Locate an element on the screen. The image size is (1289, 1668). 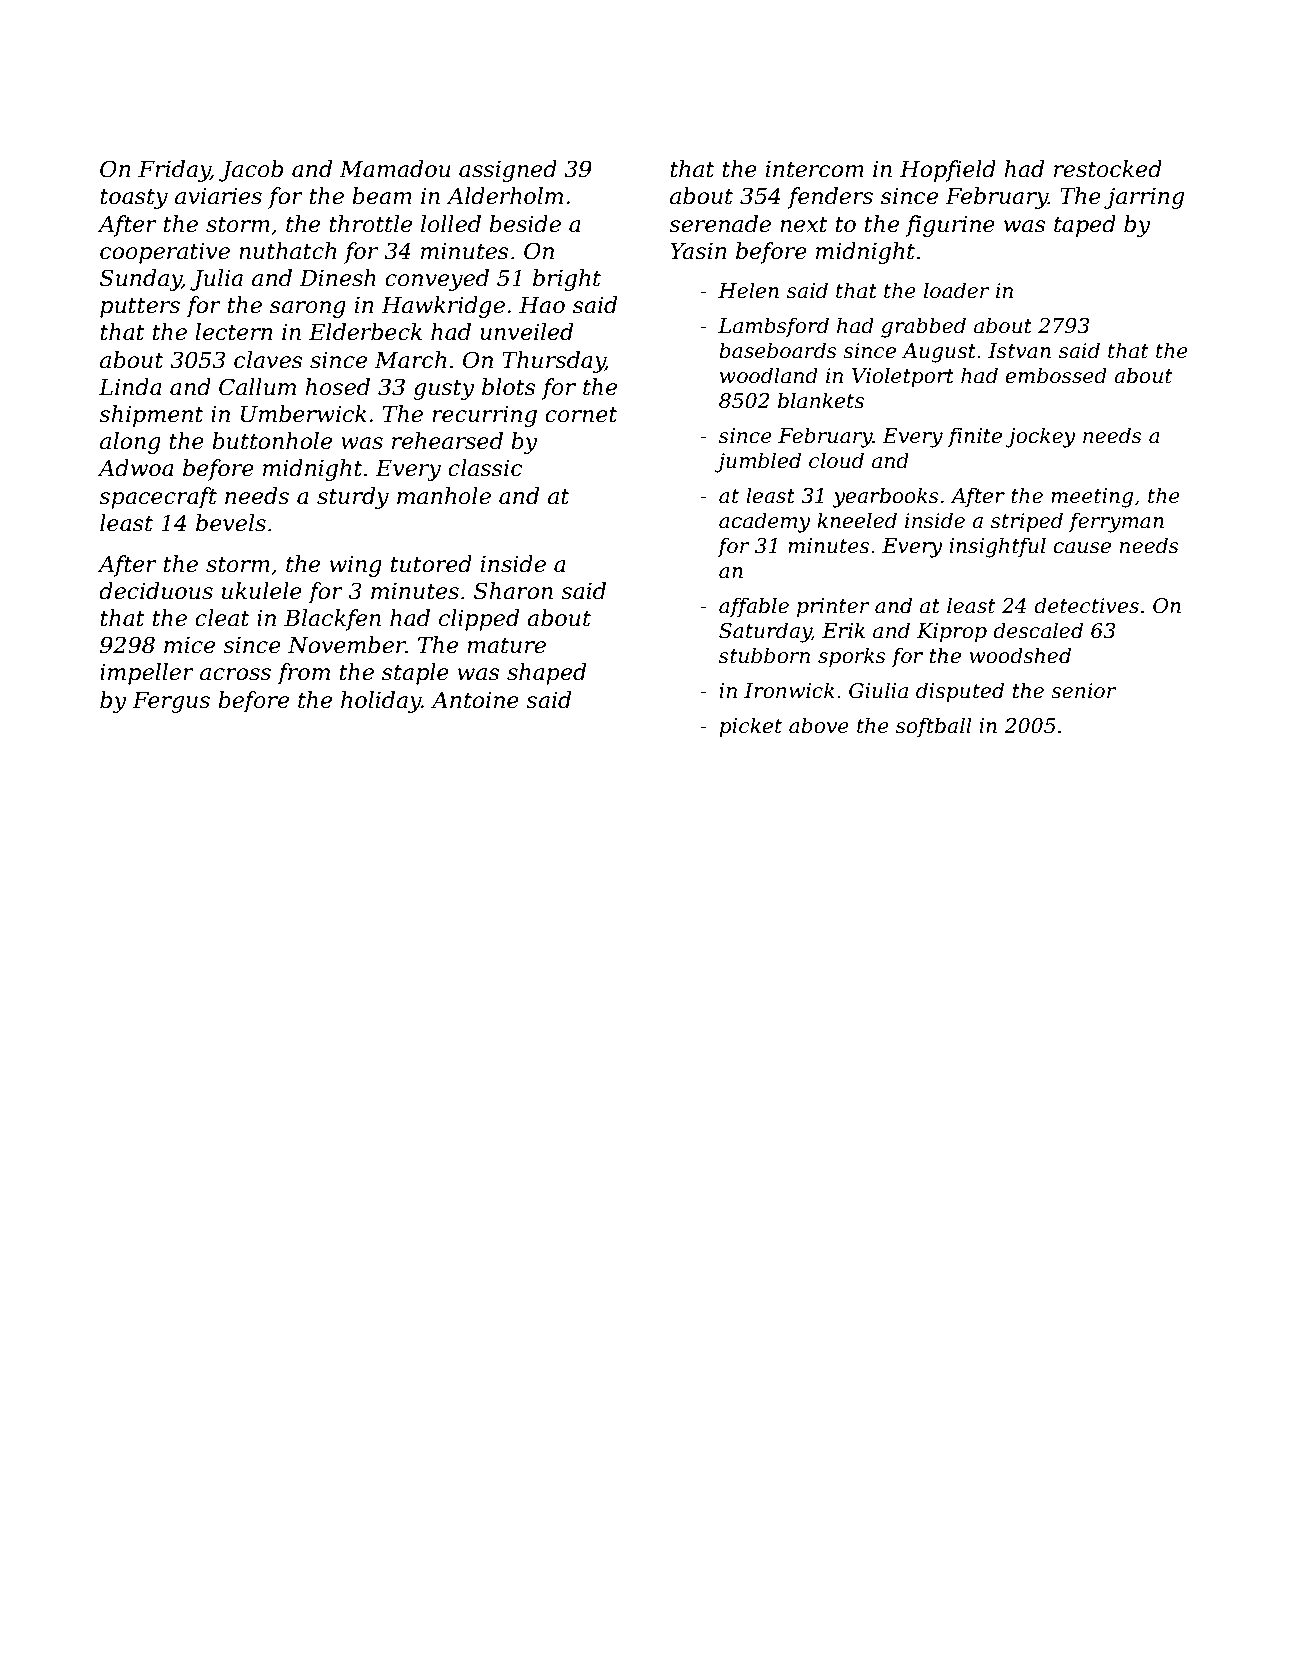
yearbooks is located at coordinates (886, 497).
